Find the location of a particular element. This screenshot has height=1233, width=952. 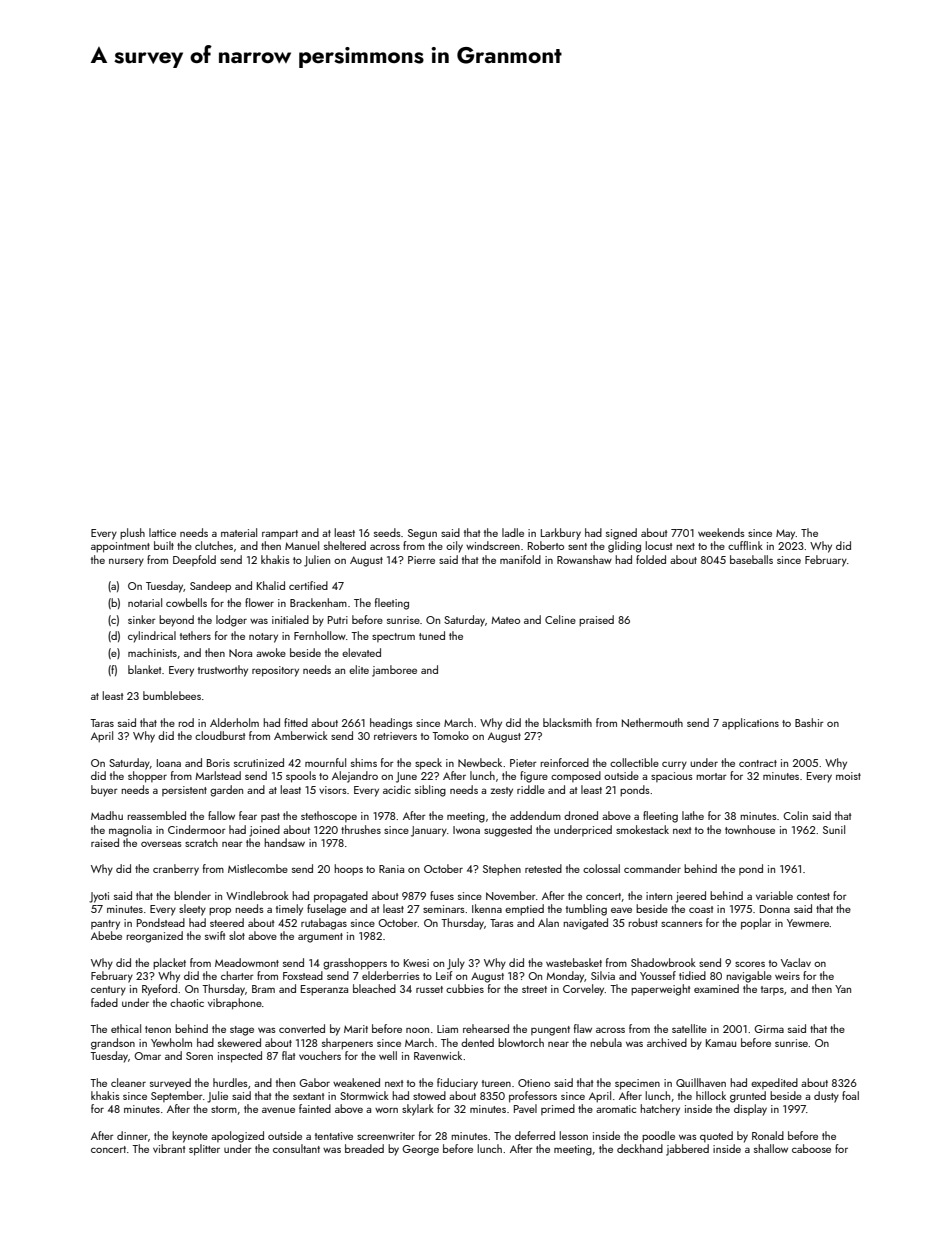

paperweight is located at coordinates (660, 990).
